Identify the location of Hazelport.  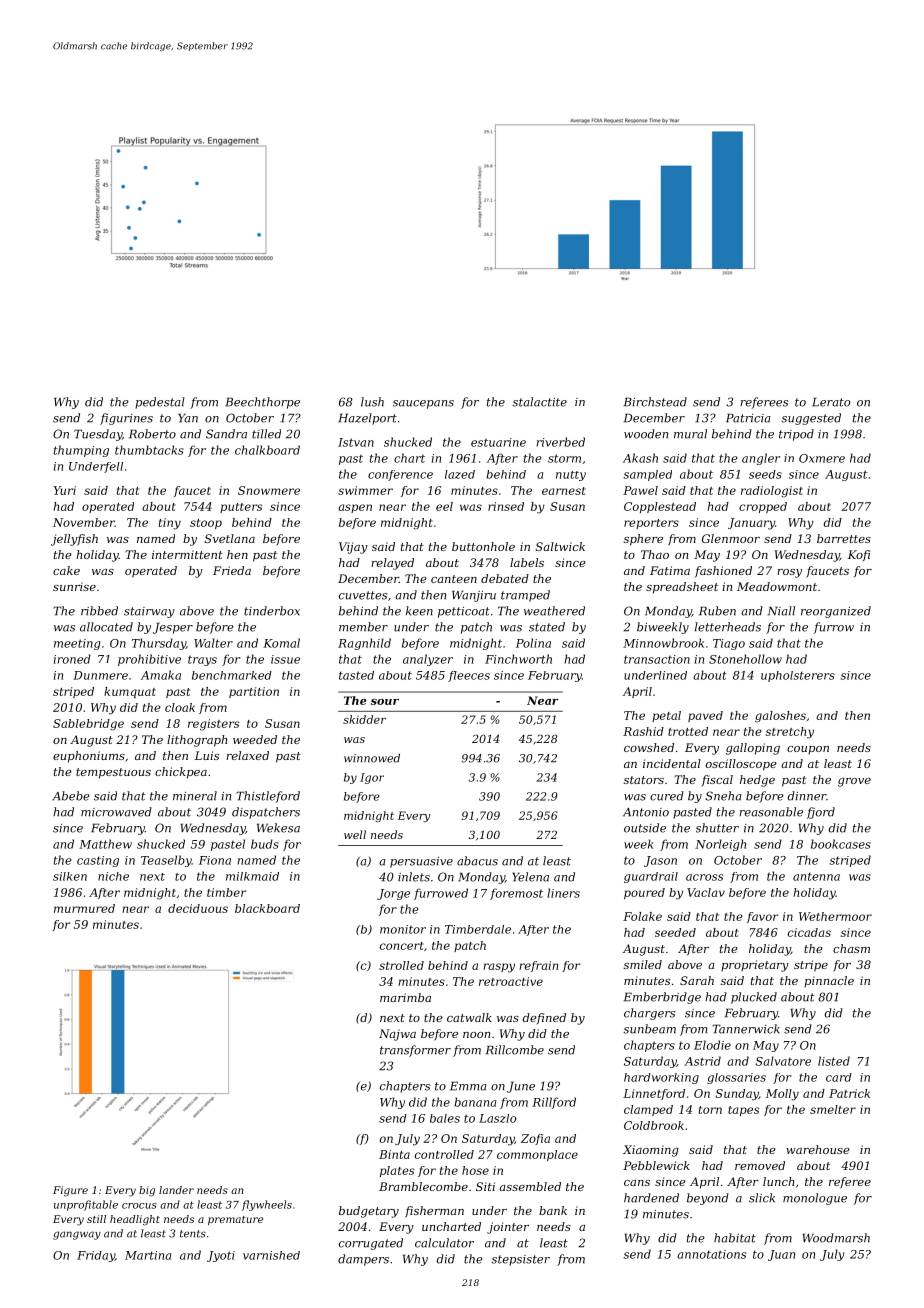
(367, 419).
